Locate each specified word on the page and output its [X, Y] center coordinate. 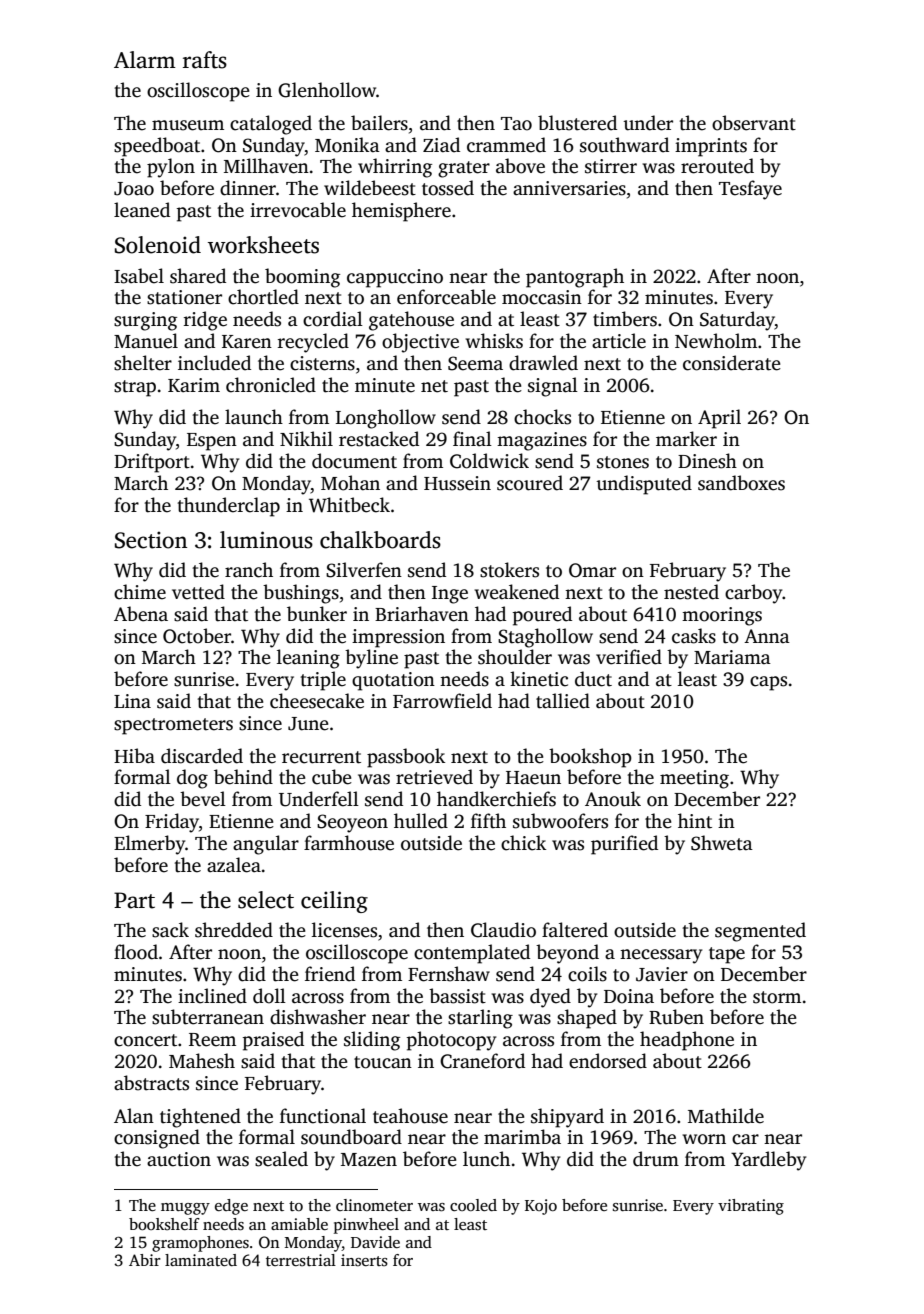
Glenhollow [327, 90]
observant [754, 123]
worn [704, 1139]
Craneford [482, 1061]
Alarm [145, 60]
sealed [281, 1159]
